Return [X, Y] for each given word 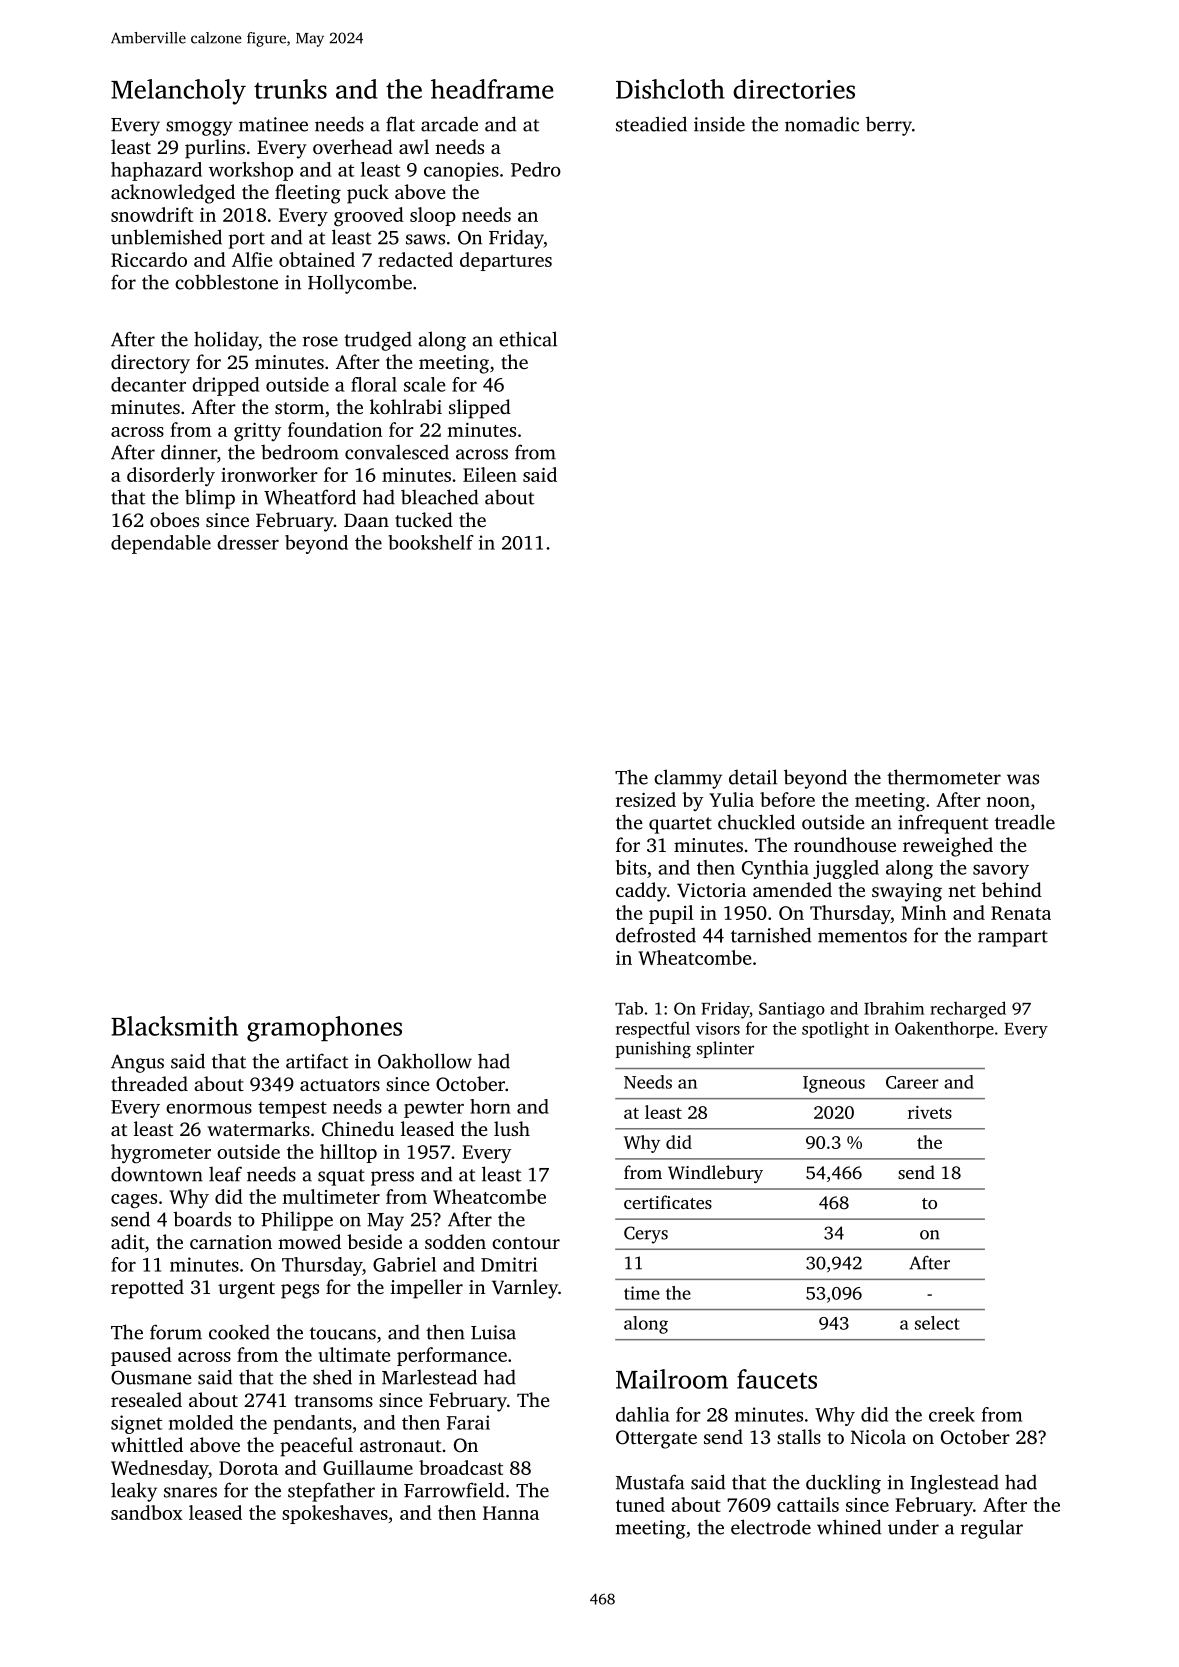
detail [753, 777]
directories [794, 89]
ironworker [269, 474]
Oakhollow [425, 1061]
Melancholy [178, 92]
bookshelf [431, 542]
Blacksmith [174, 1026]
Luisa [493, 1332]
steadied [651, 124]
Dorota [248, 1468]
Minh [924, 912]
